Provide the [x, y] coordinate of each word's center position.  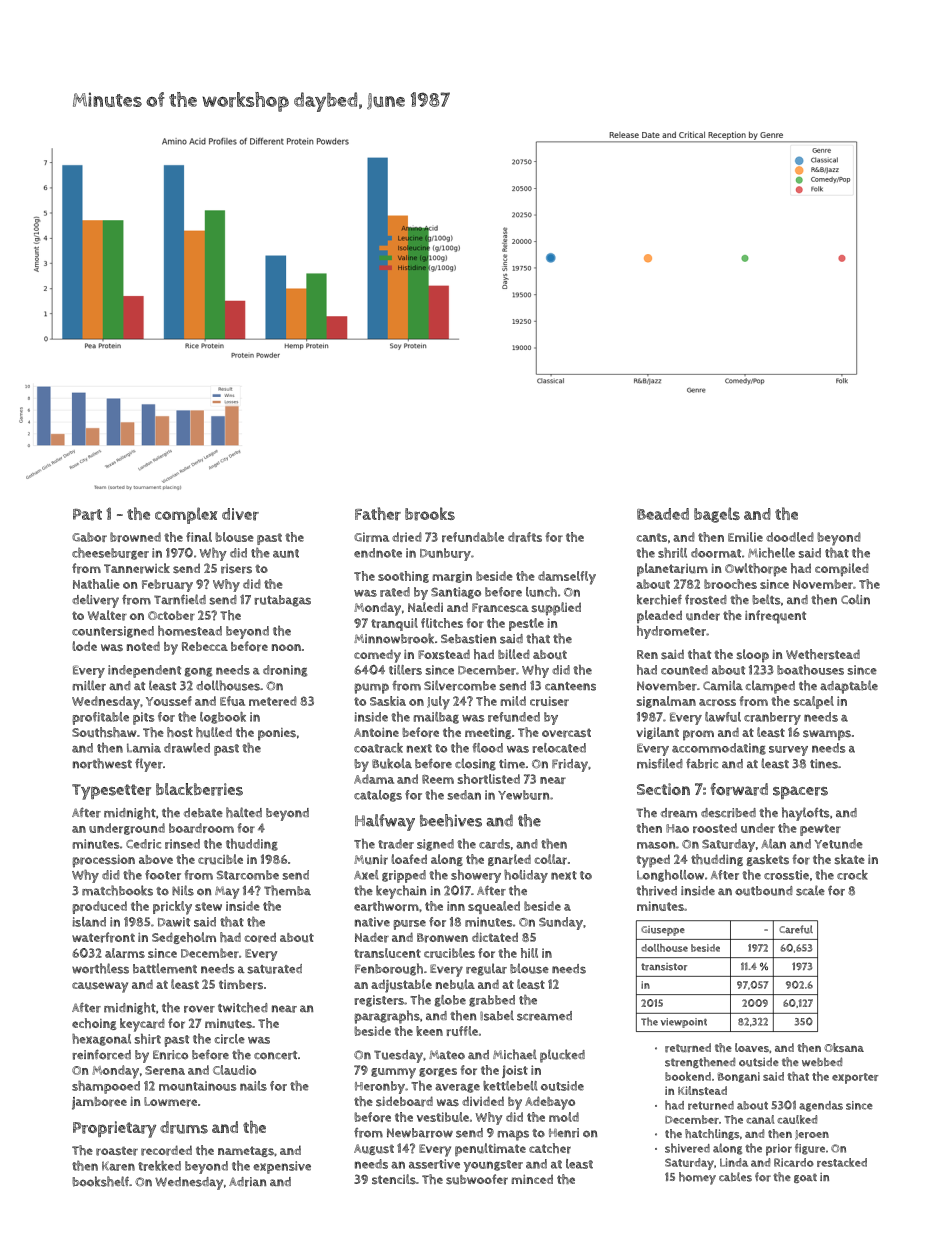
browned [135, 537]
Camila [723, 685]
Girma [371, 537]
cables [735, 1177]
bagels [717, 515]
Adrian [247, 1182]
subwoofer [477, 1179]
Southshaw [104, 732]
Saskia [388, 701]
